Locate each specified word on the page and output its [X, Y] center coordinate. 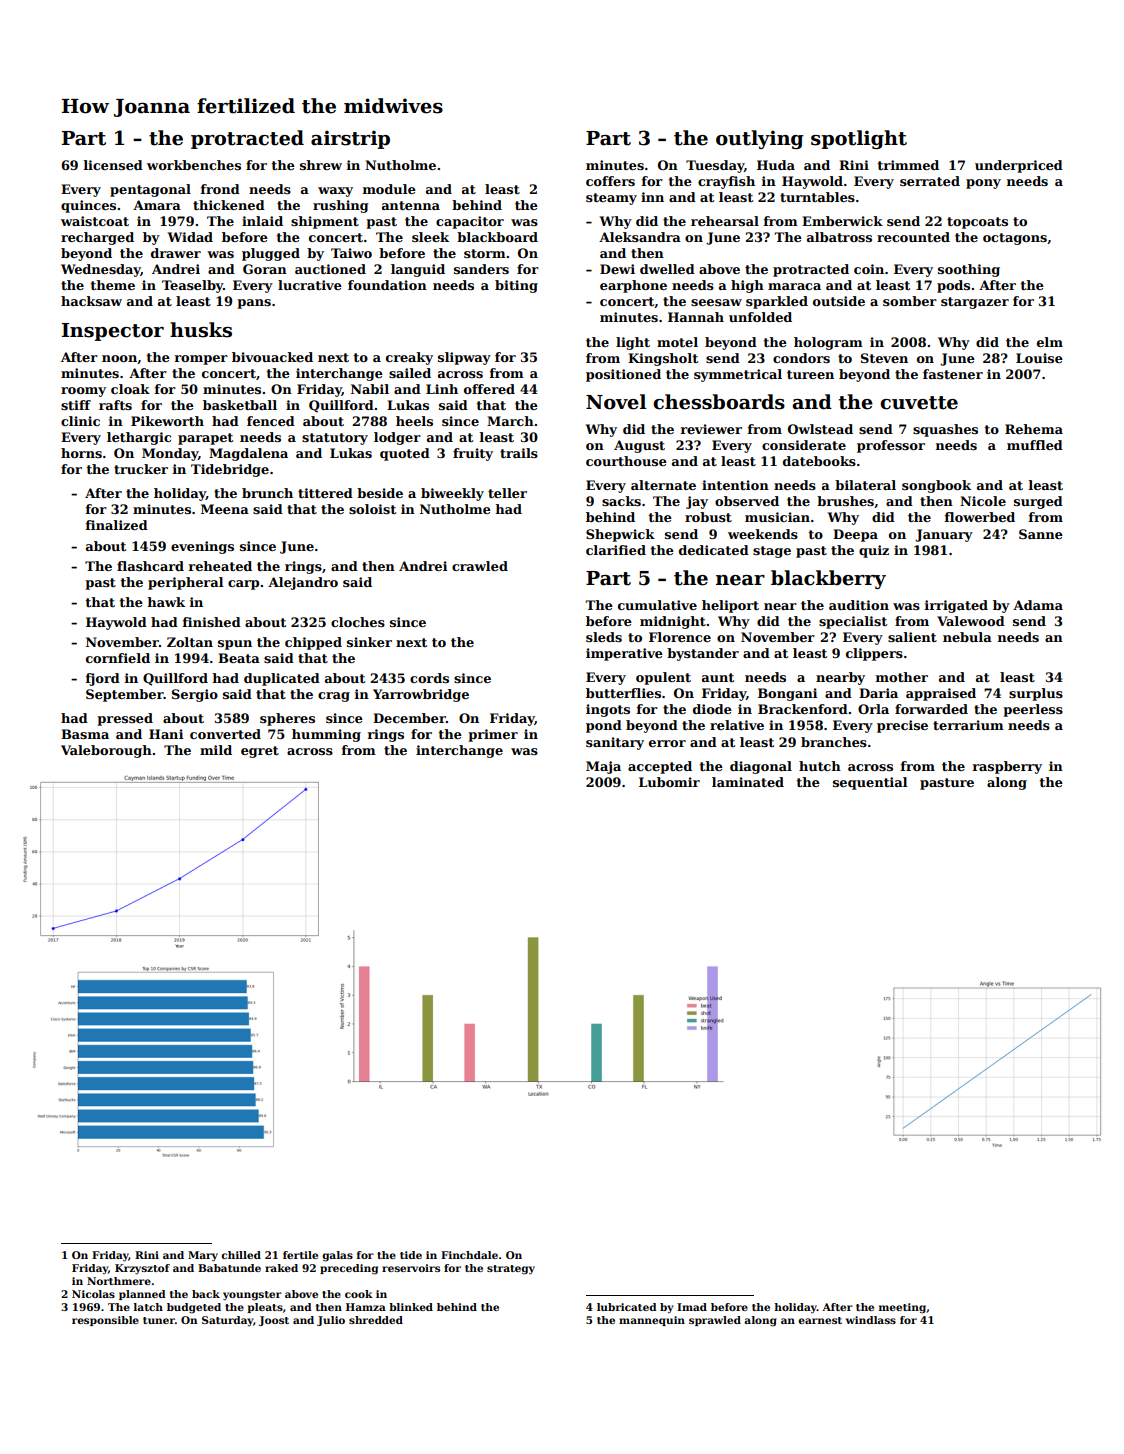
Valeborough [106, 751]
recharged [97, 238]
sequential [870, 783]
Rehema [1034, 429]
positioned [623, 375]
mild [216, 750]
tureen [810, 374]
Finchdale [469, 1255]
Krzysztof [142, 1269]
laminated [748, 782]
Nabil [370, 389]
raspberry [1007, 767]
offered [489, 389]
